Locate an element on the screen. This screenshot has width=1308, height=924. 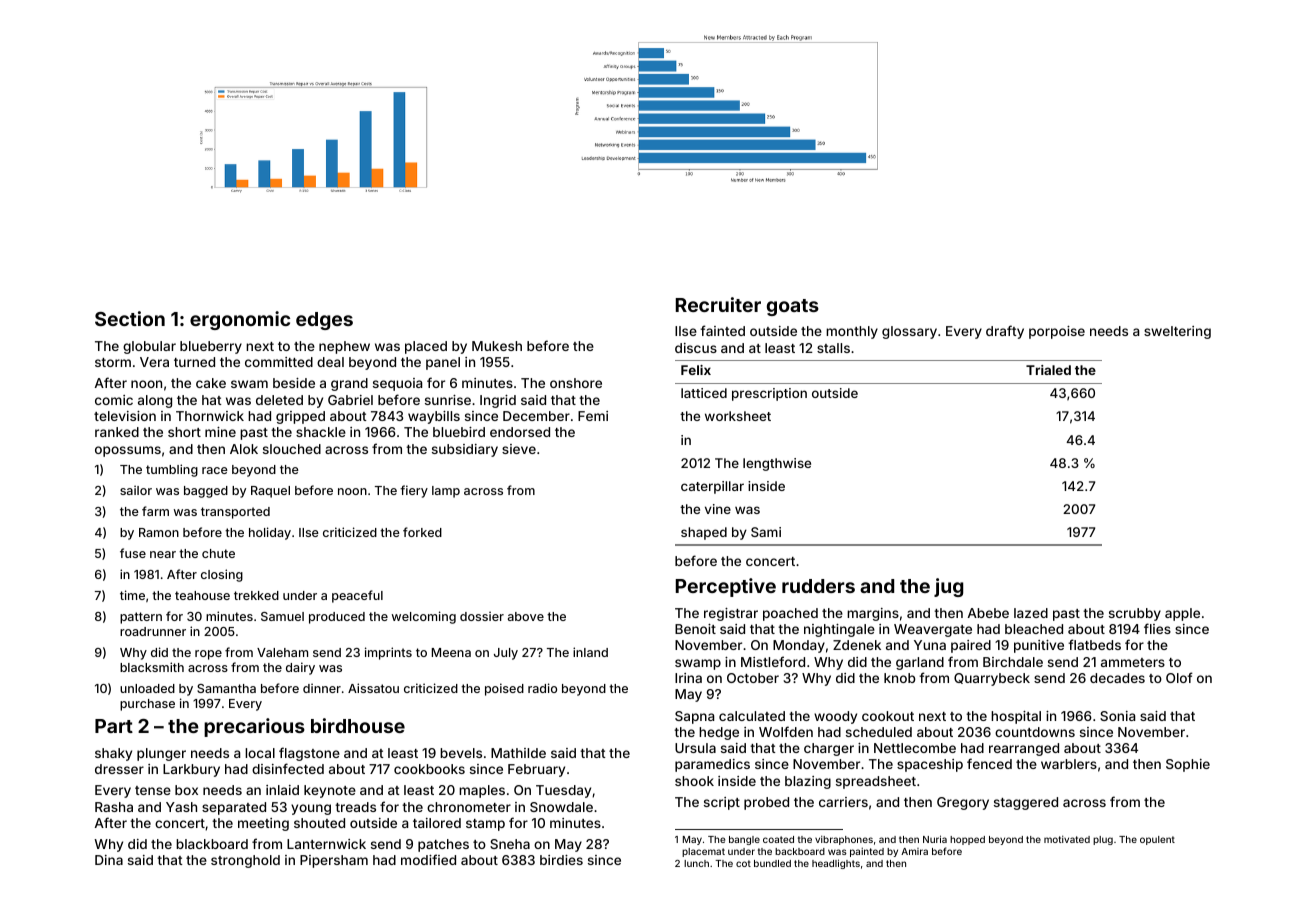
caterpillar is located at coordinates (712, 487).
